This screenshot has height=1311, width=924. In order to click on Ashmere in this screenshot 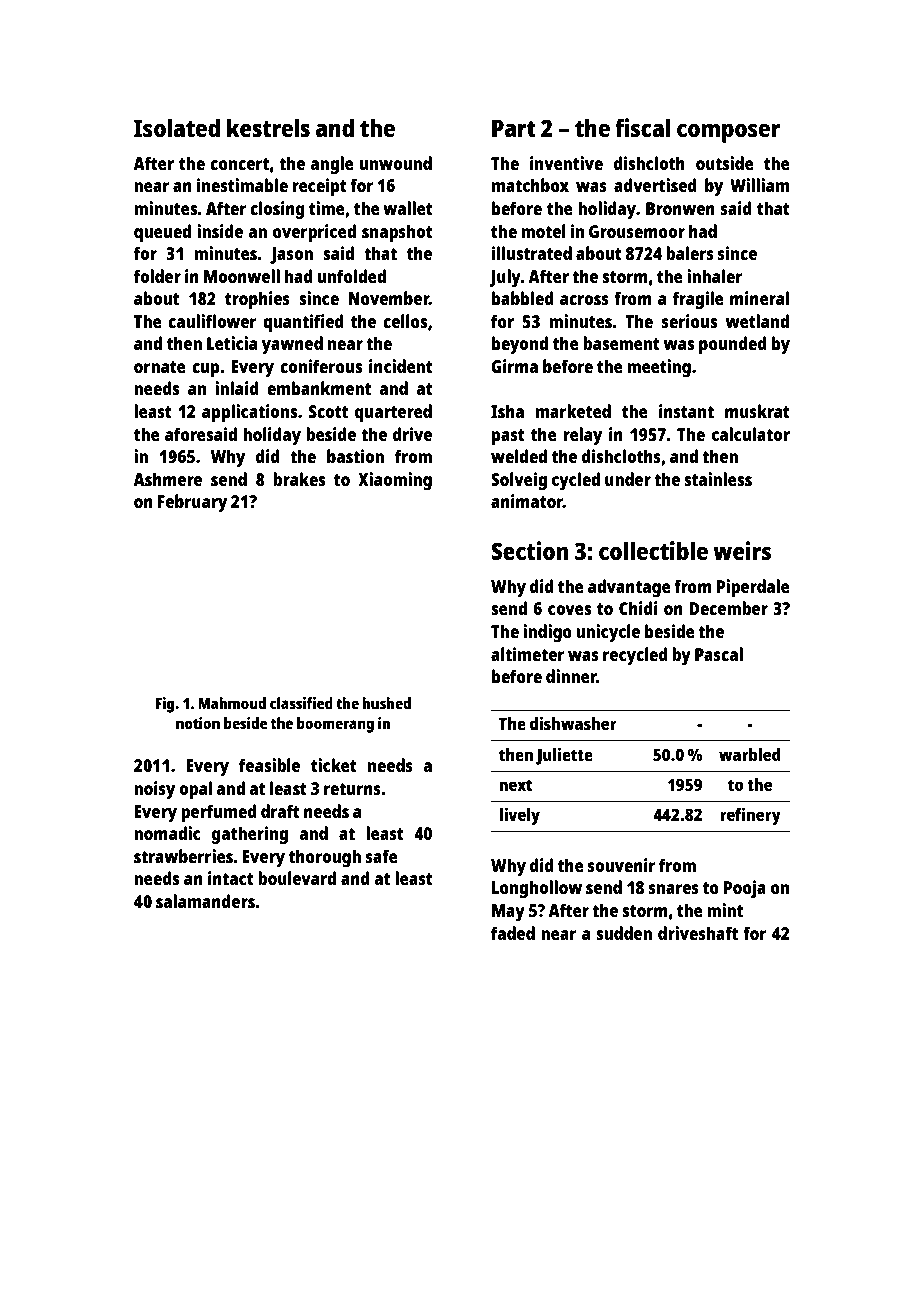, I will do `click(167, 479)`.
